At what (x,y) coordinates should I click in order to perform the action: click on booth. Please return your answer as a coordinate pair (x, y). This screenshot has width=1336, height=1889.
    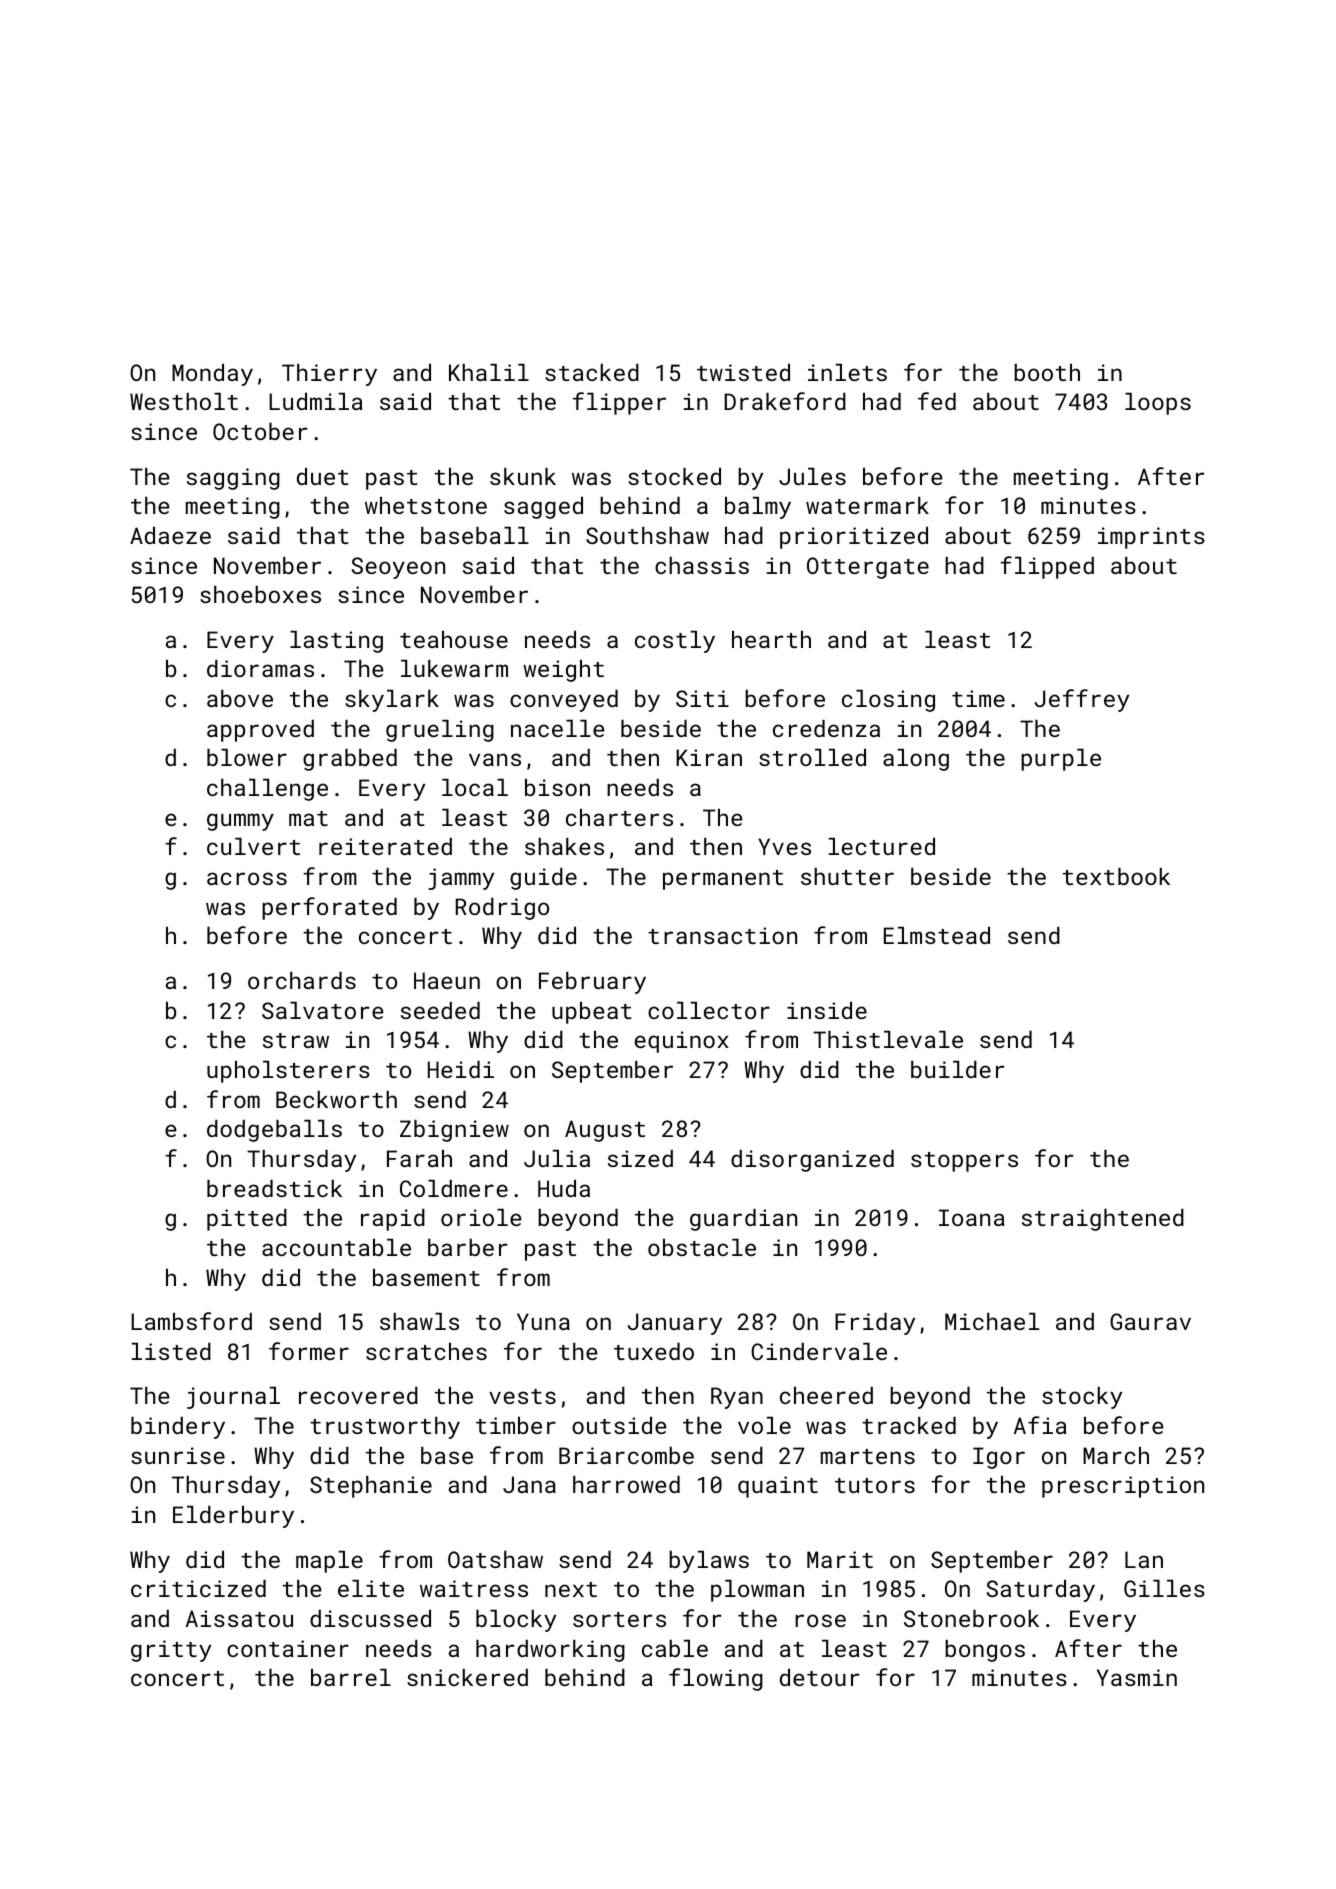
    Looking at the image, I should click on (1047, 372).
